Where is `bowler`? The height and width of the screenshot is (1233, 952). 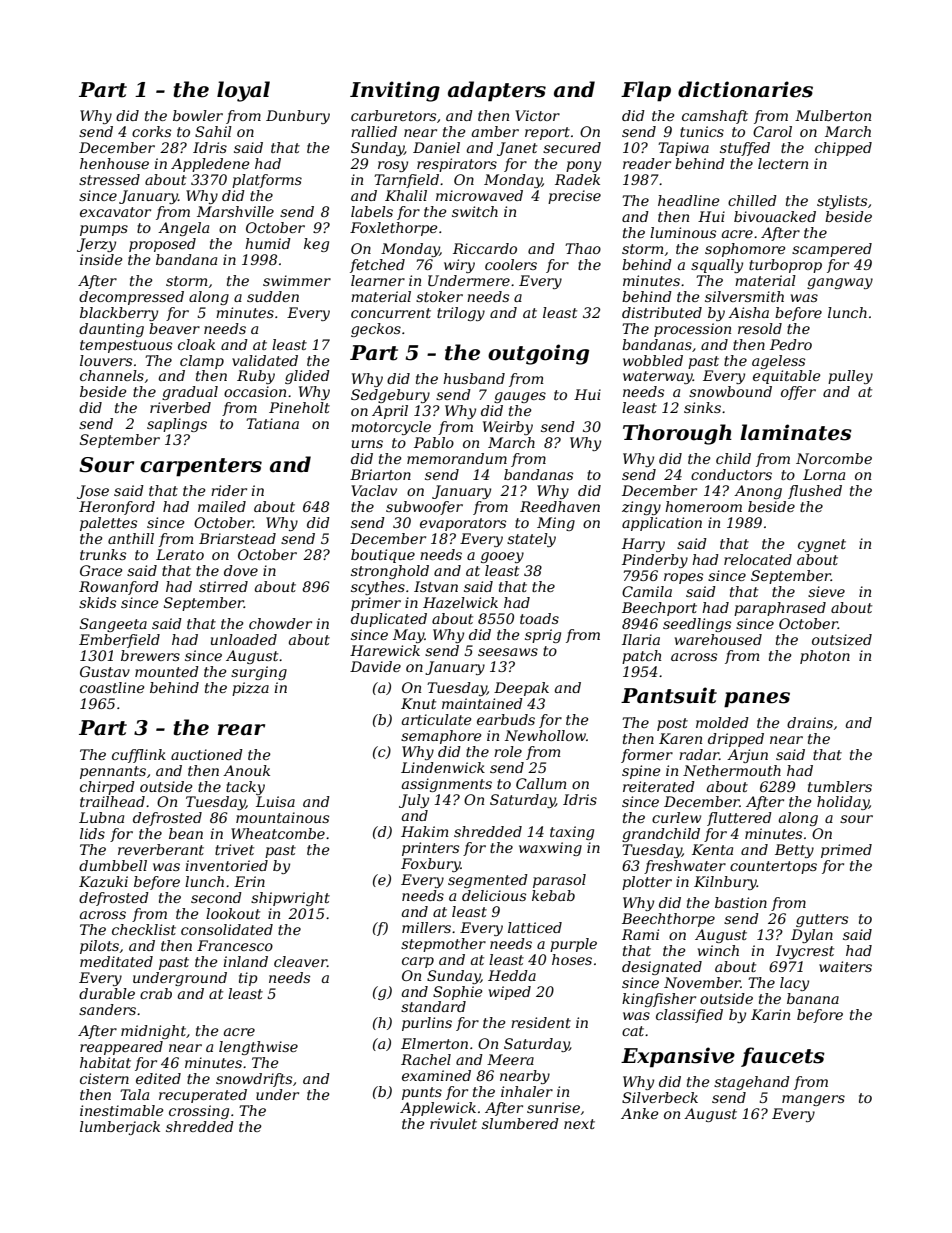 bowler is located at coordinates (198, 115).
